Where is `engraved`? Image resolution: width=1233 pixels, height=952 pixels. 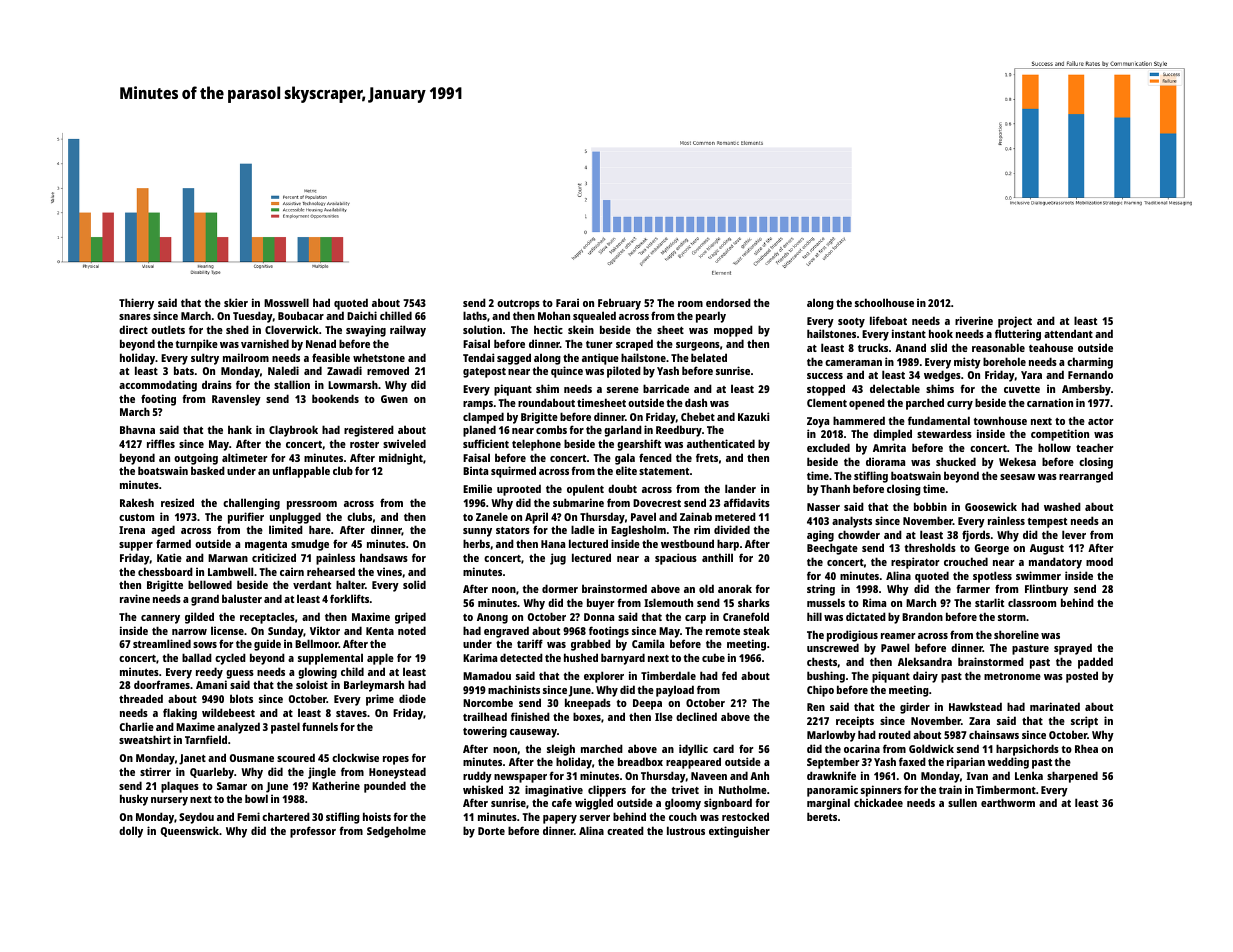 engraved is located at coordinates (506, 632).
